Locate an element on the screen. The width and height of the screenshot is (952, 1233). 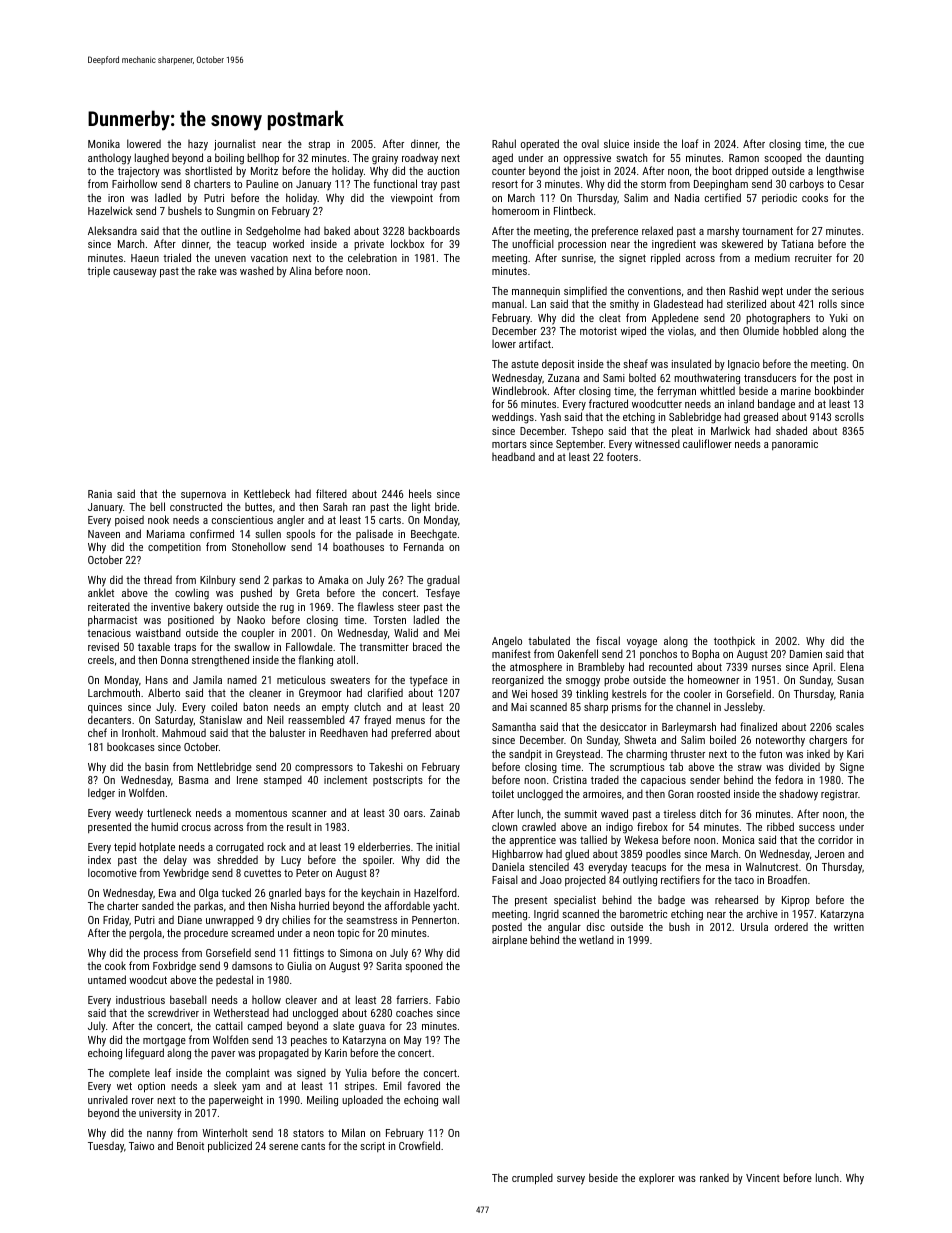
complete is located at coordinates (129, 1073).
